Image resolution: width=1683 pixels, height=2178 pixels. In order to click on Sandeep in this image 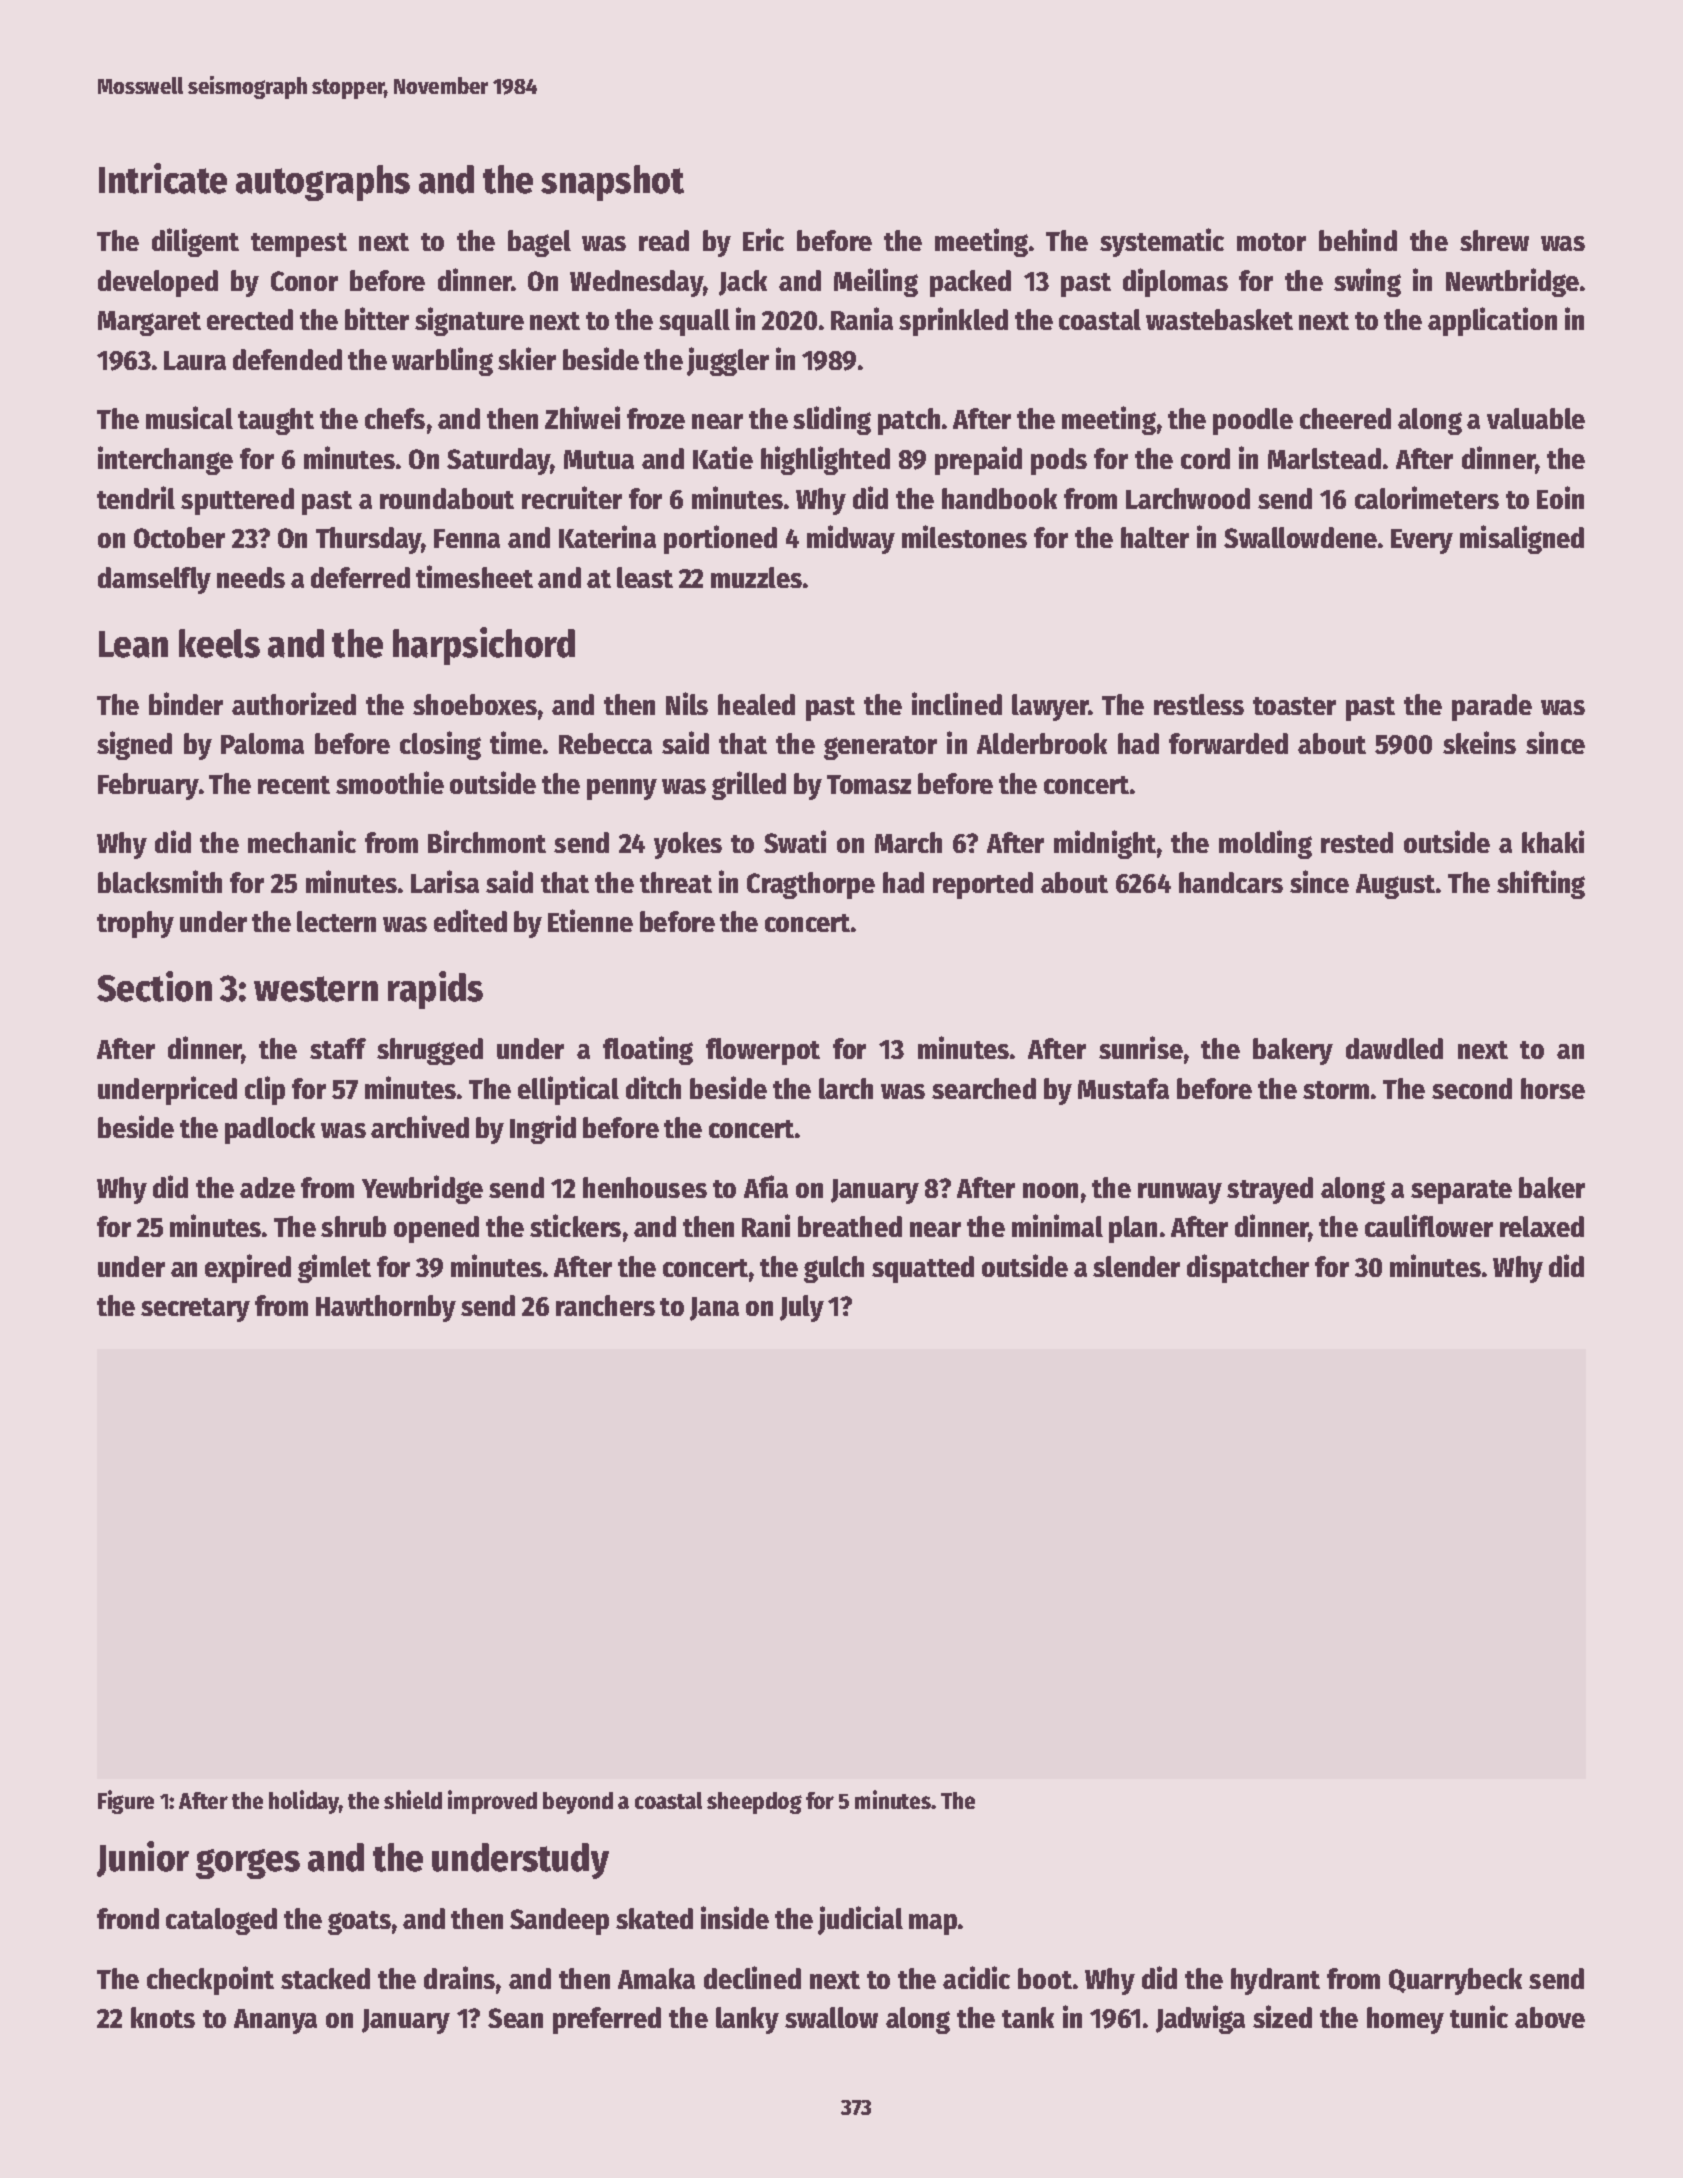, I will do `click(559, 1921)`.
